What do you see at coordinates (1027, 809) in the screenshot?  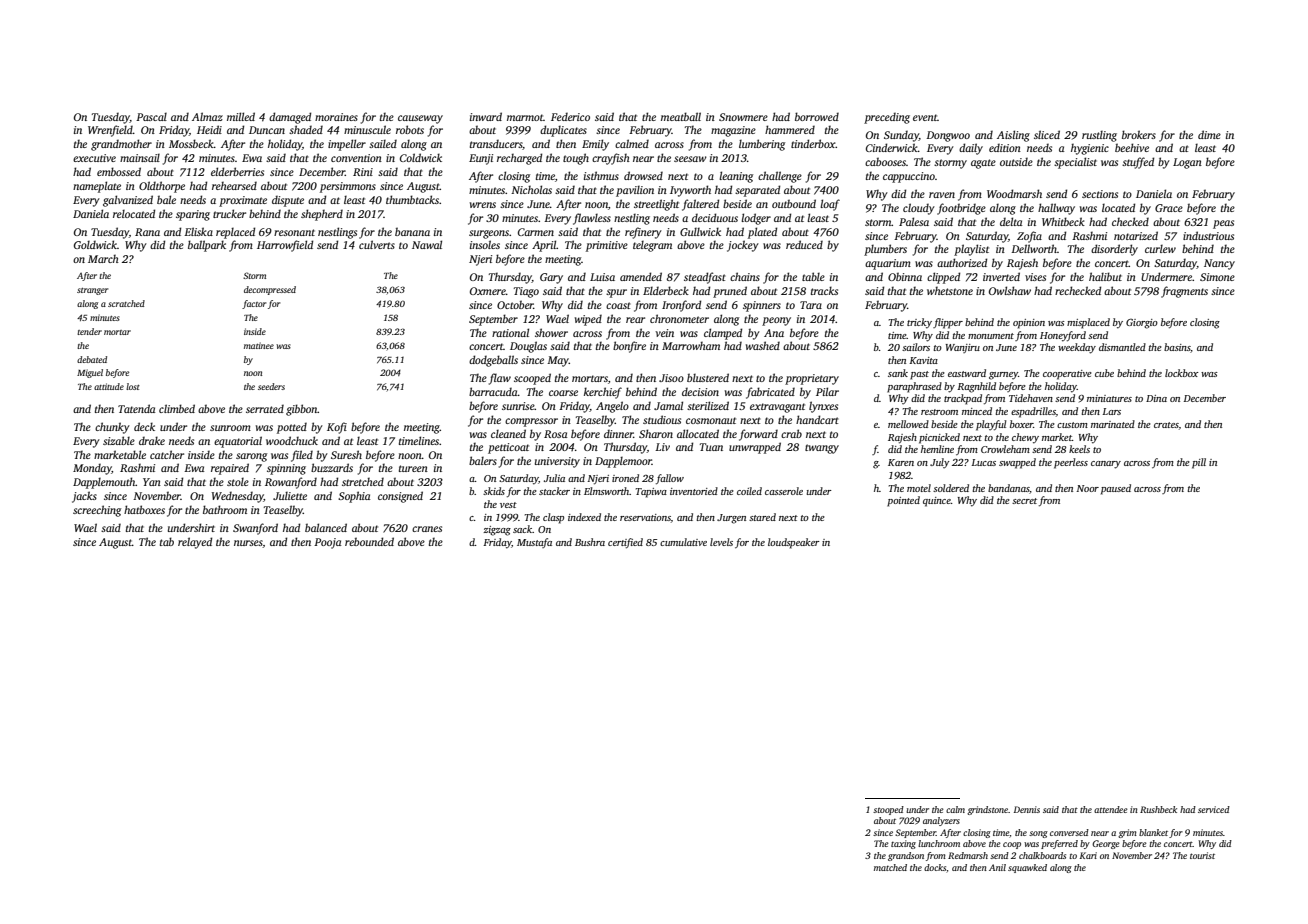 I see `Dennis` at bounding box center [1027, 809].
